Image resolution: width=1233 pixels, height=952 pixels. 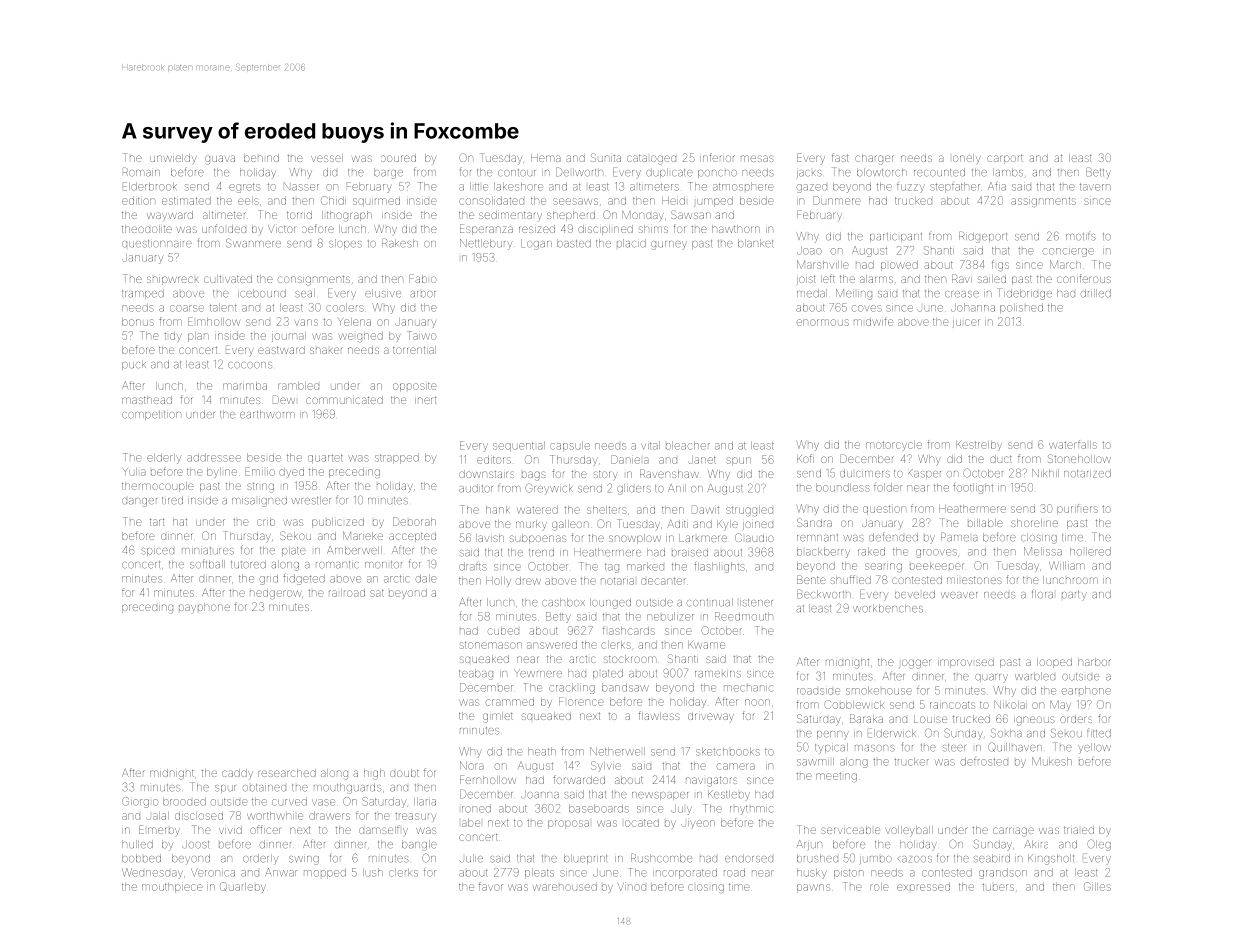 I want to click on stockroom, so click(x=630, y=659).
